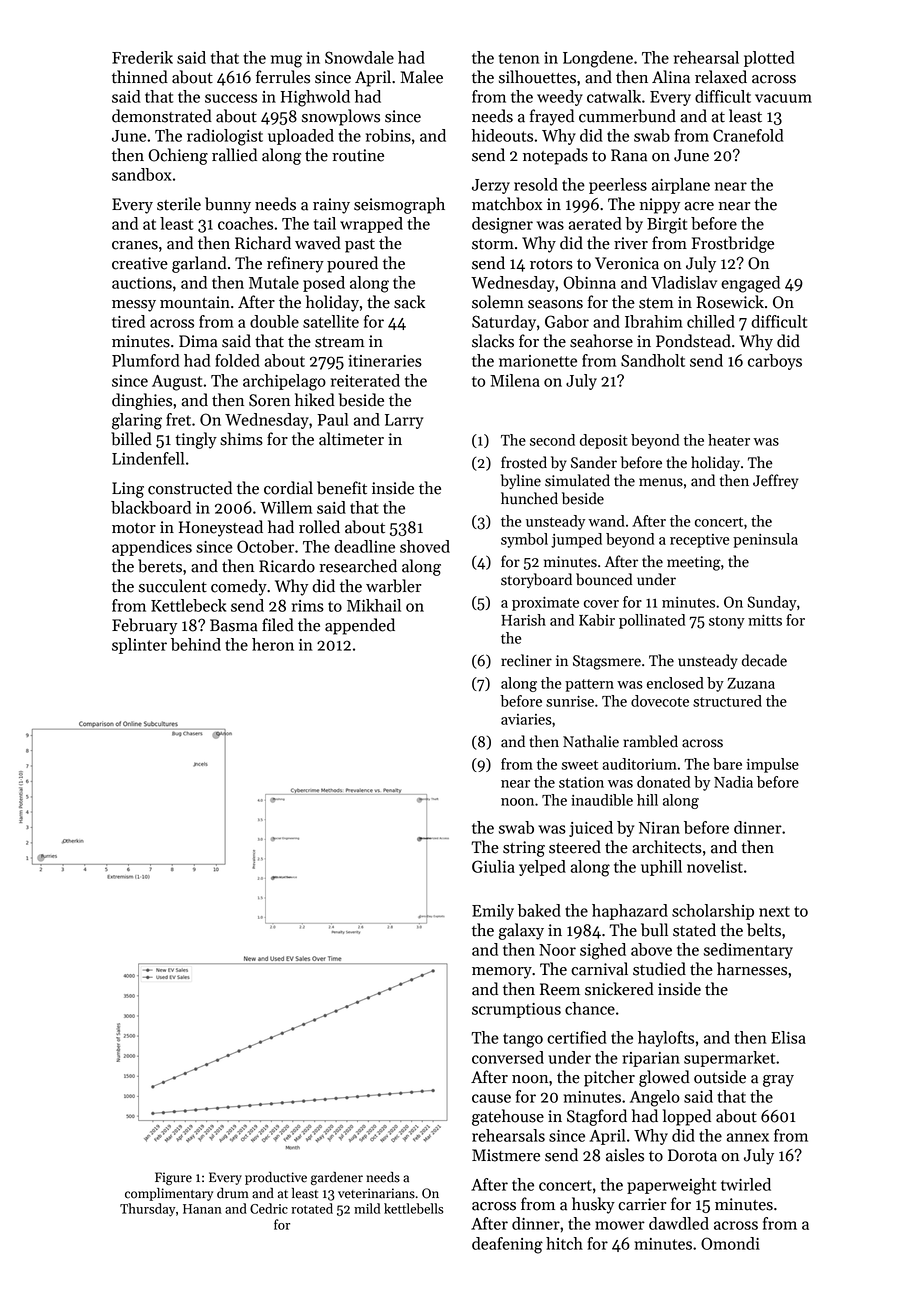 This screenshot has height=1308, width=924. I want to click on stem, so click(656, 303).
